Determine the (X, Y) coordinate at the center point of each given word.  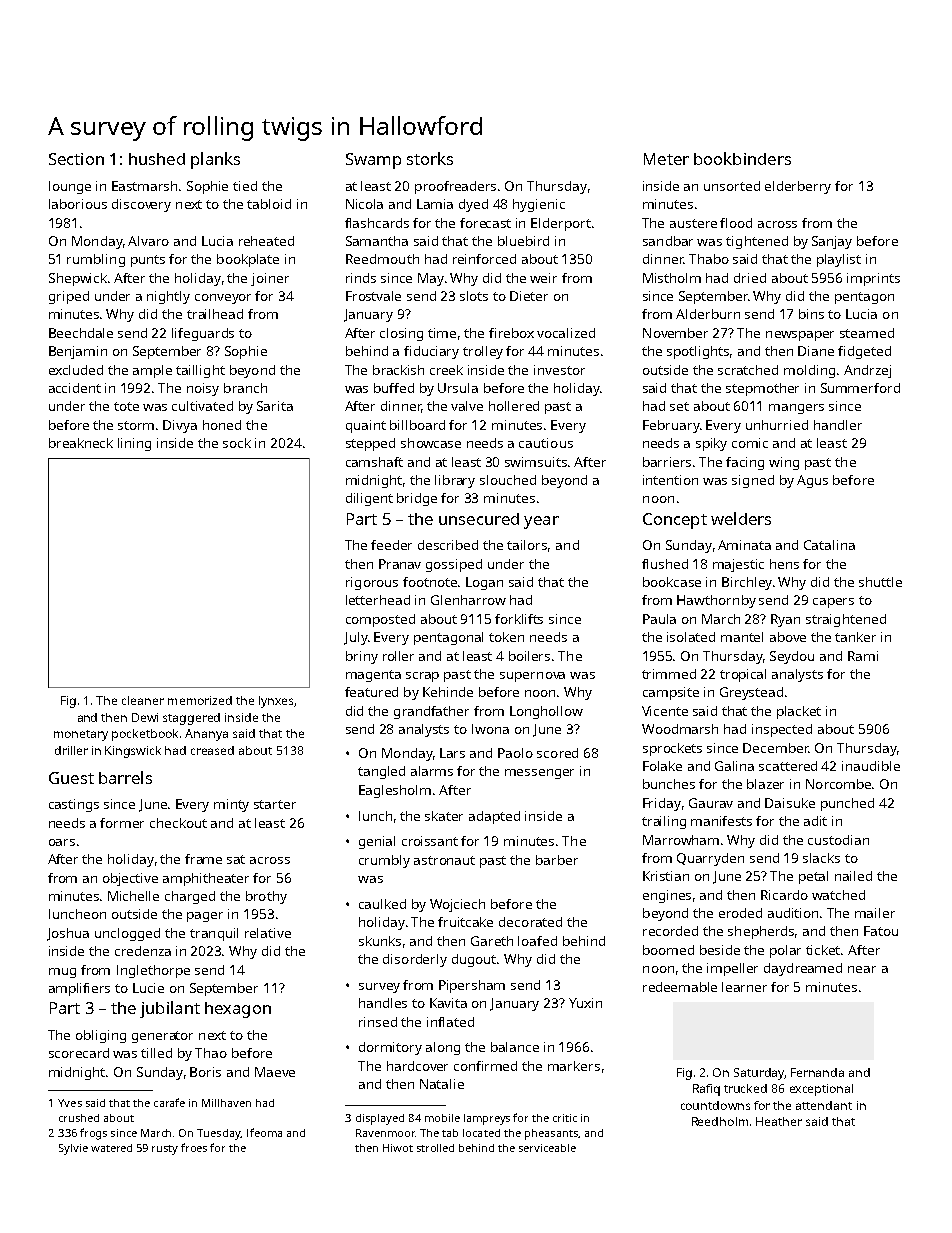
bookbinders (742, 158)
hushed (157, 159)
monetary (81, 735)
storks (430, 158)
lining (134, 444)
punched (847, 804)
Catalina (829, 545)
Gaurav (711, 803)
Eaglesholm (395, 791)
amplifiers (79, 989)
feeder (391, 545)
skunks (380, 941)
